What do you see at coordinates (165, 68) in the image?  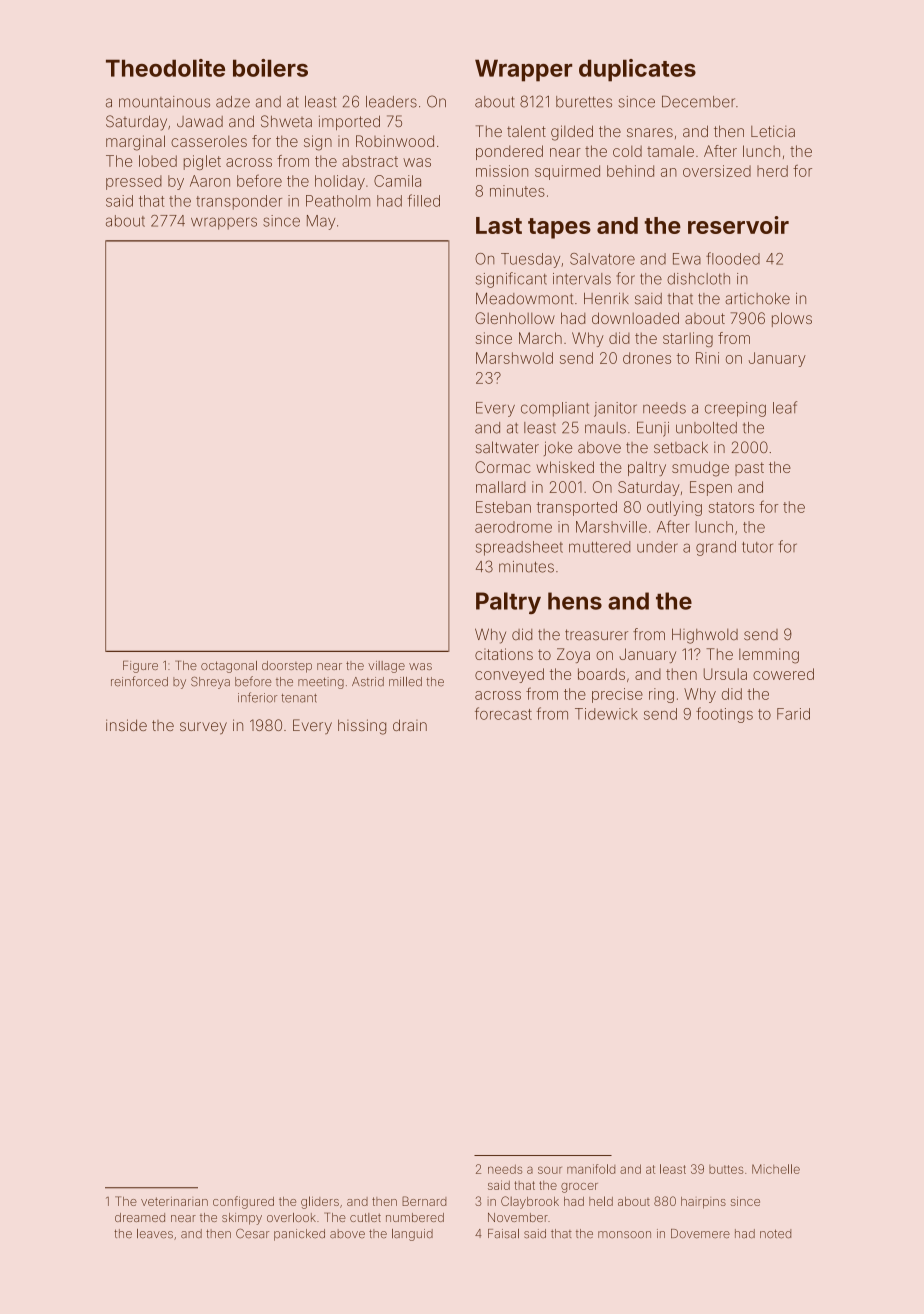 I see `Theodolite` at bounding box center [165, 68].
